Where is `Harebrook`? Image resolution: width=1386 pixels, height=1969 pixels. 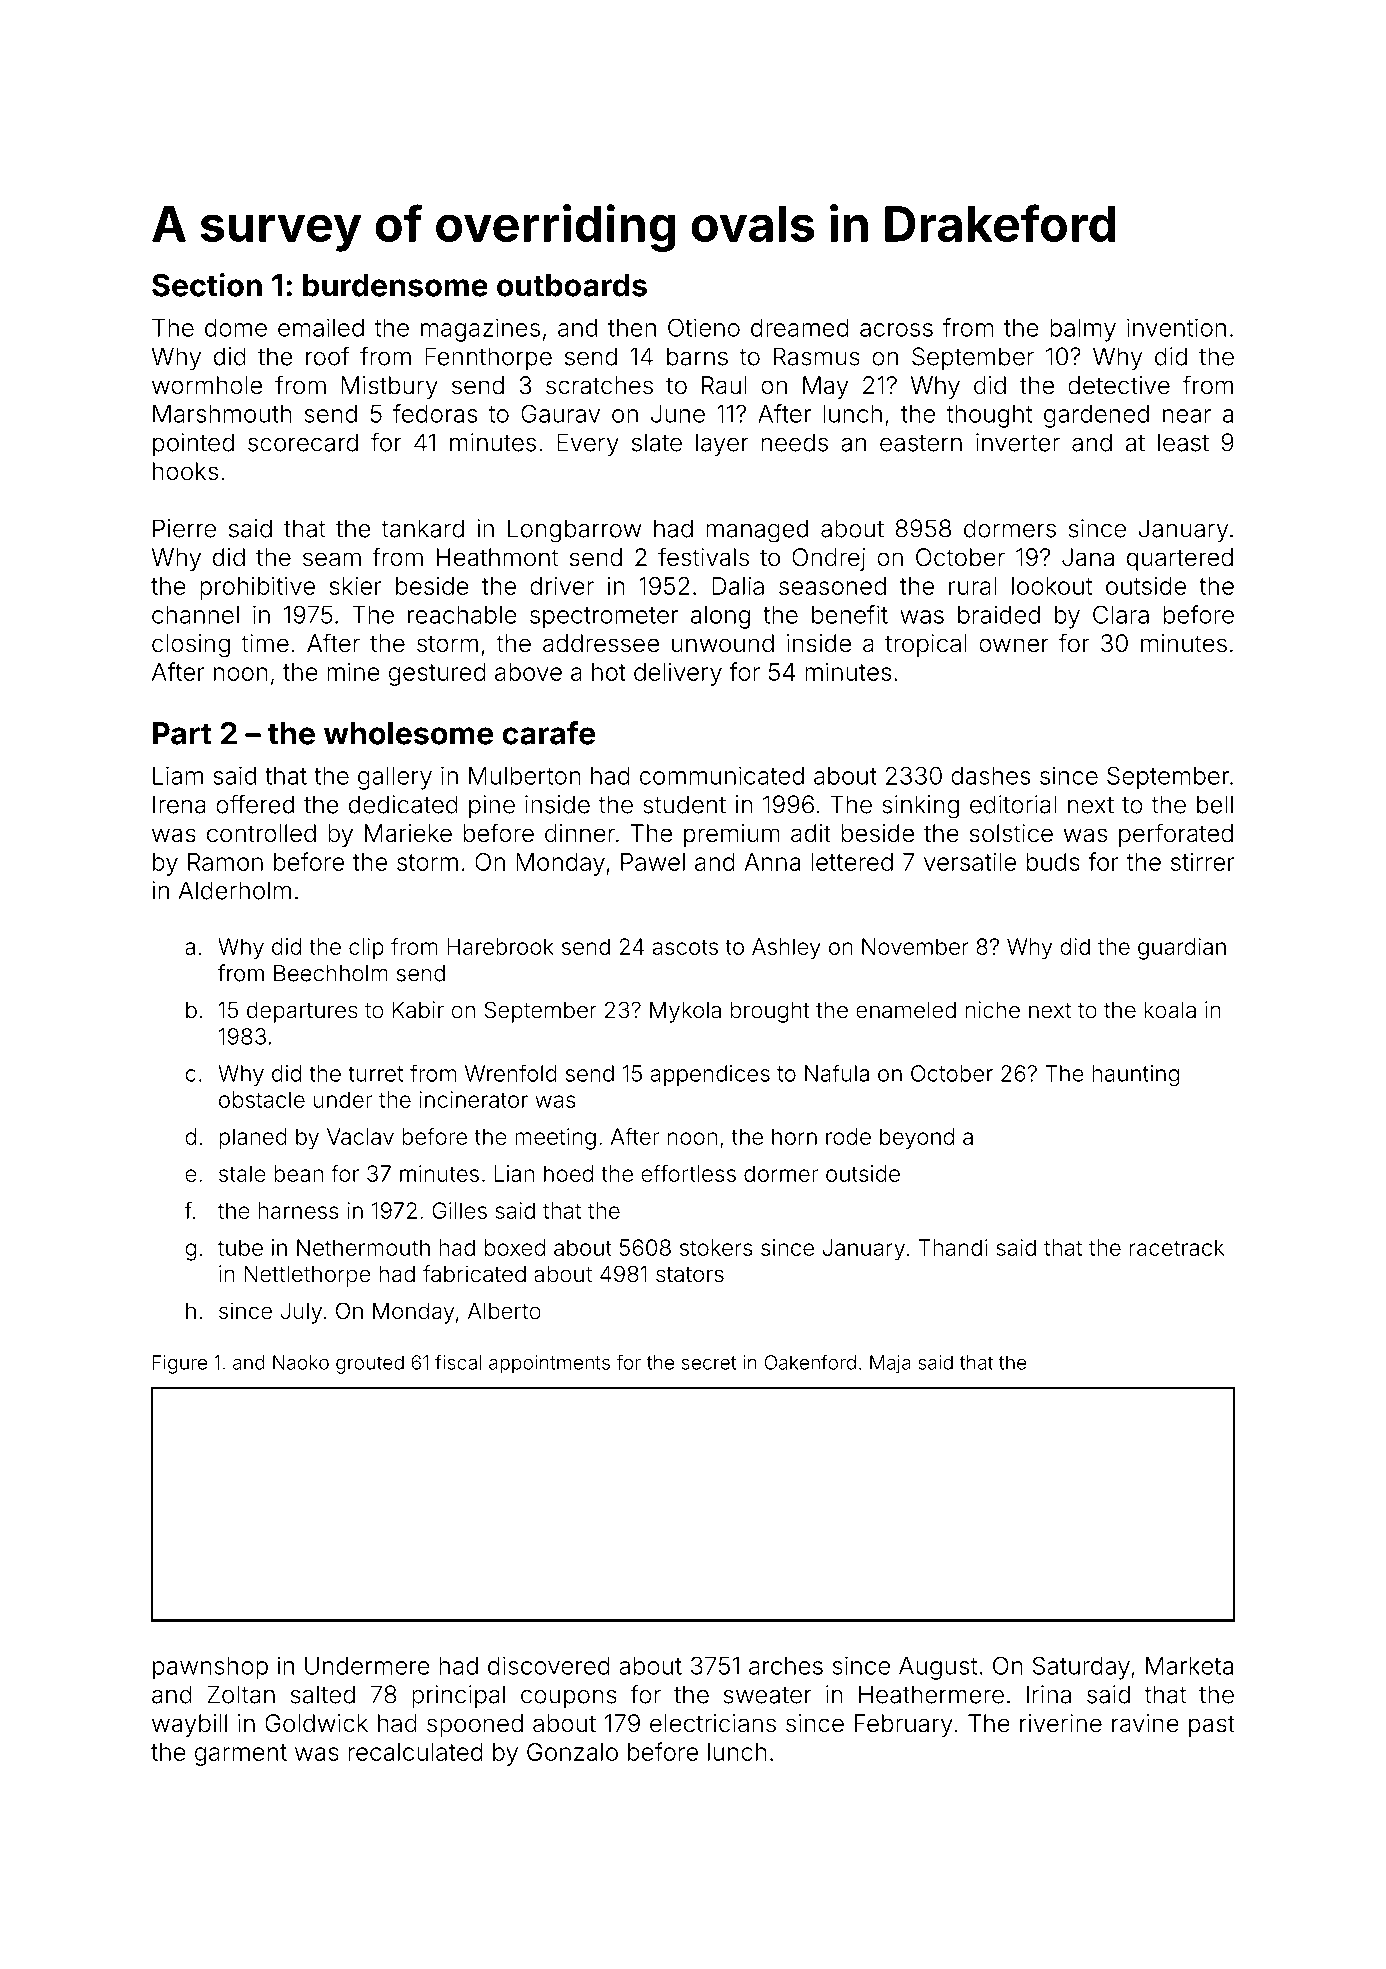 Harebrook is located at coordinates (500, 946).
